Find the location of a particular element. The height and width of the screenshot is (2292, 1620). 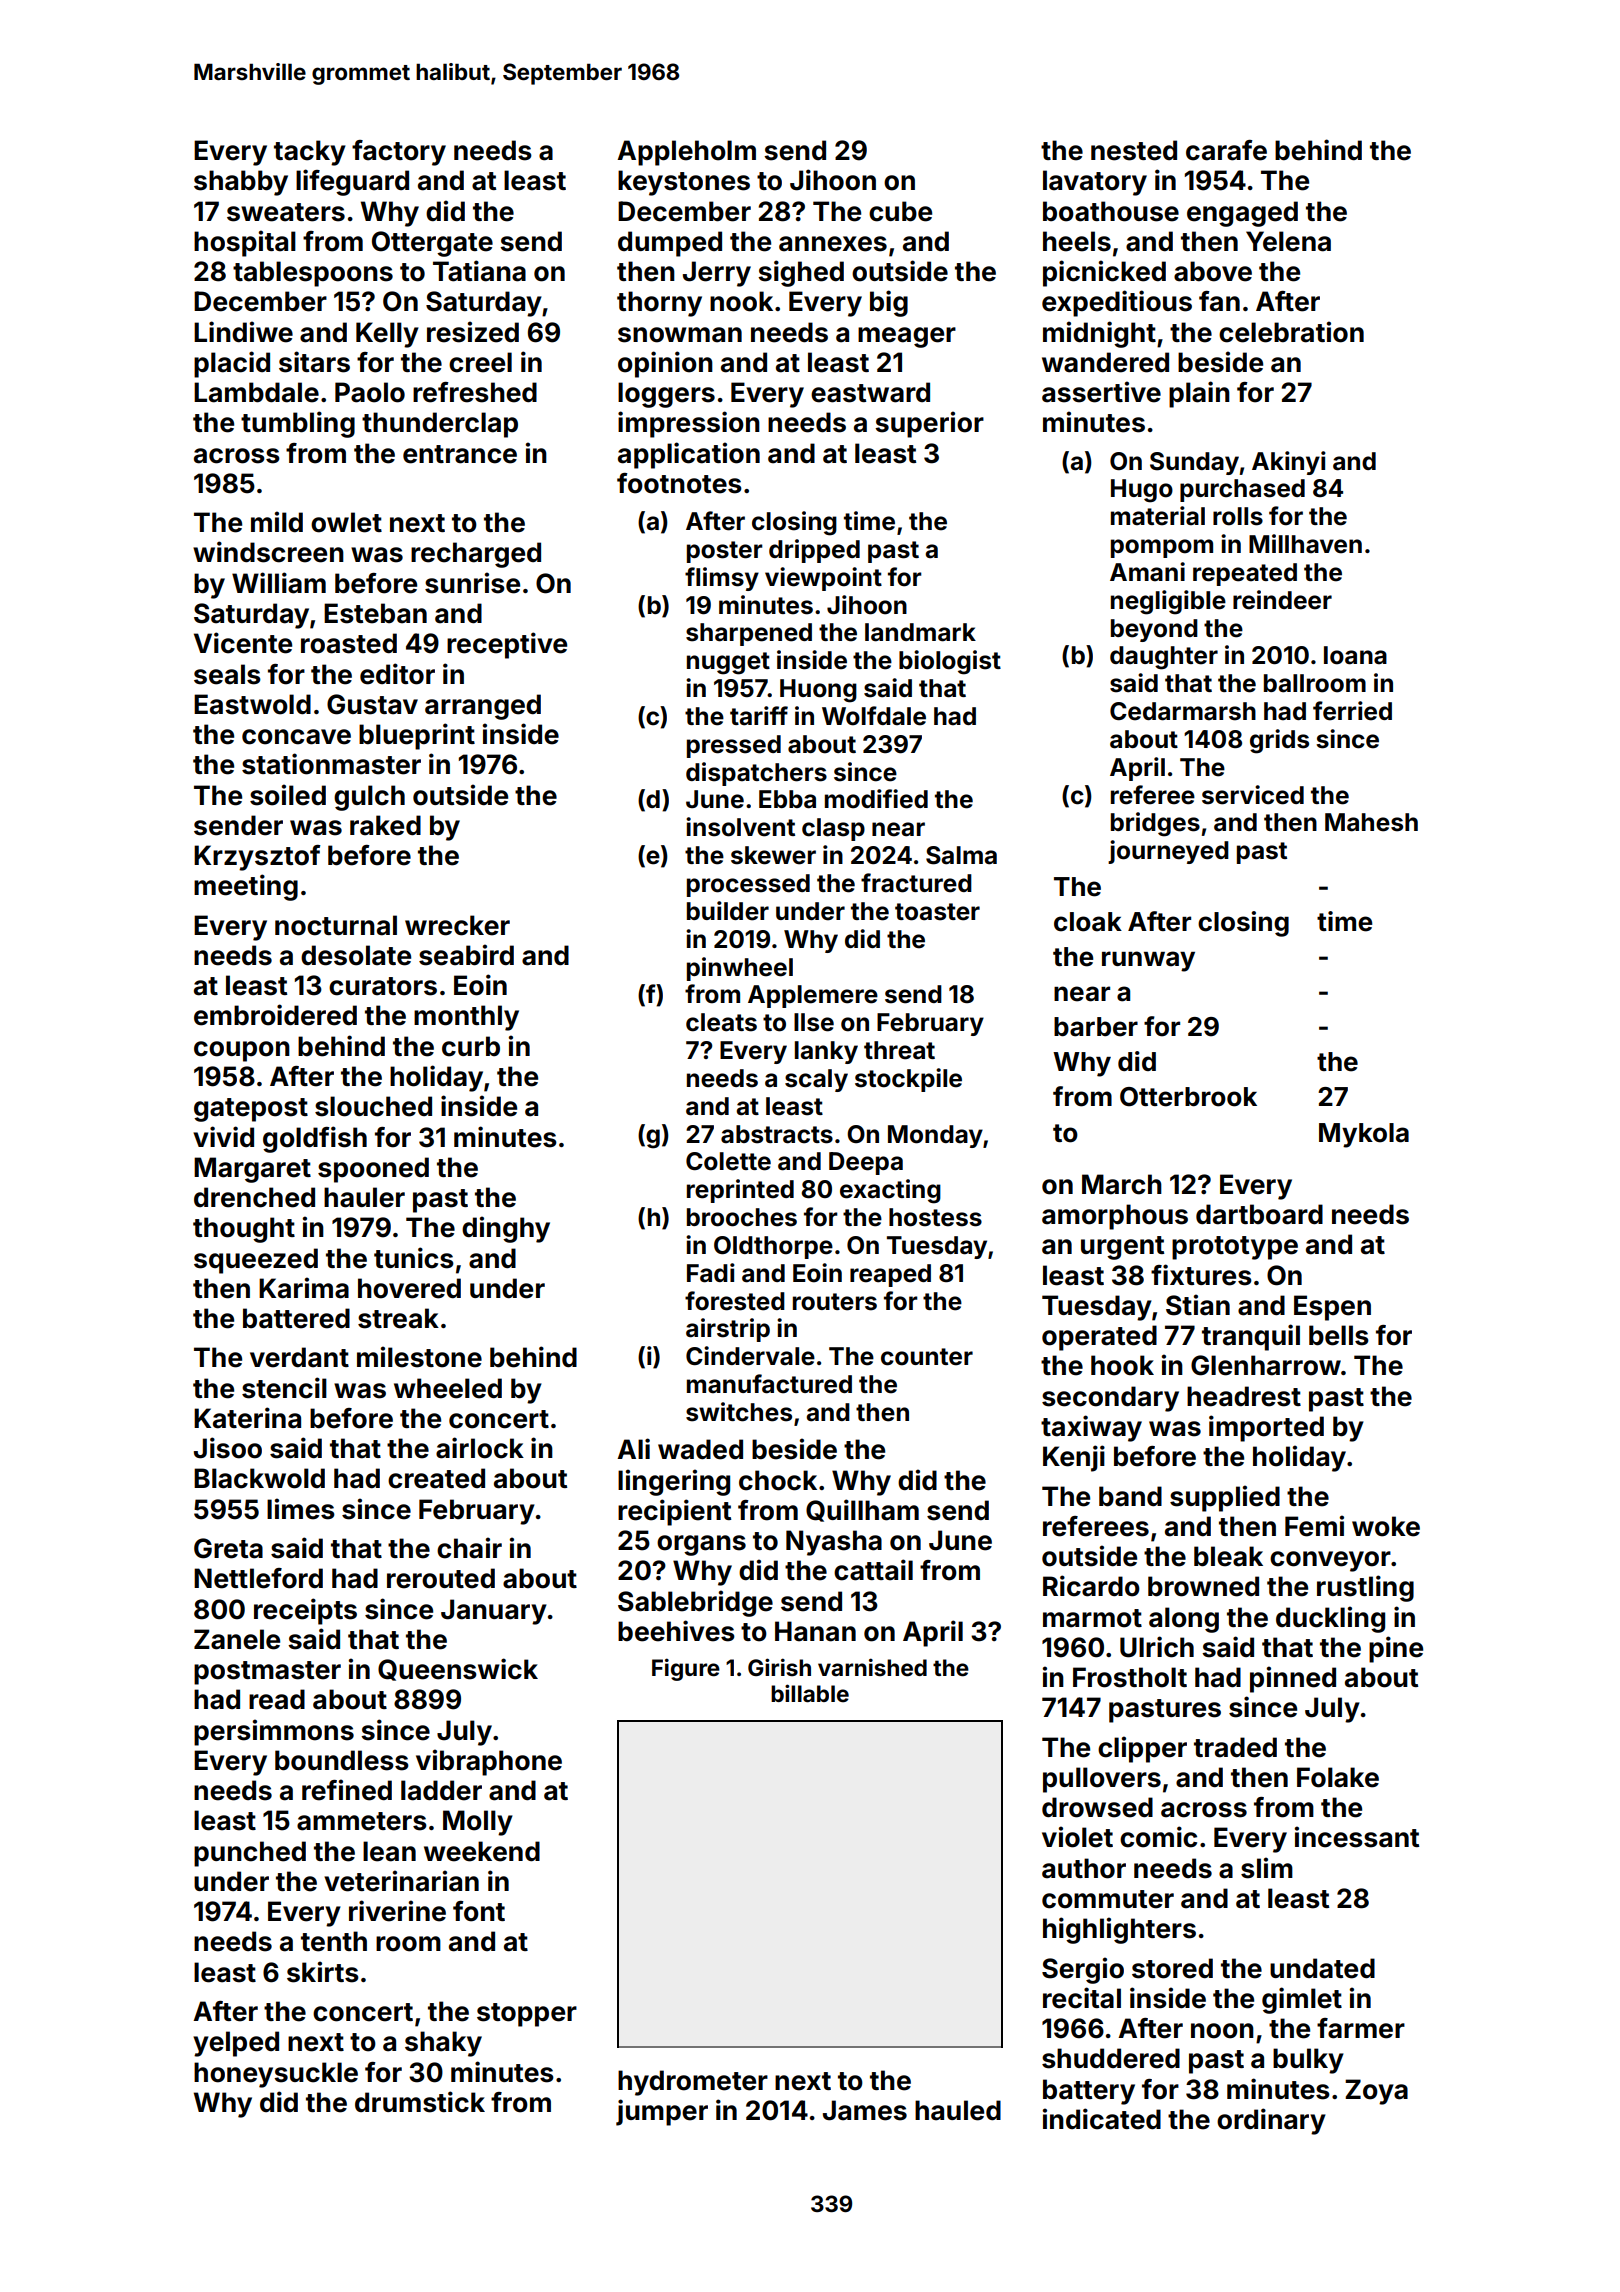

reaped is located at coordinates (890, 1275).
